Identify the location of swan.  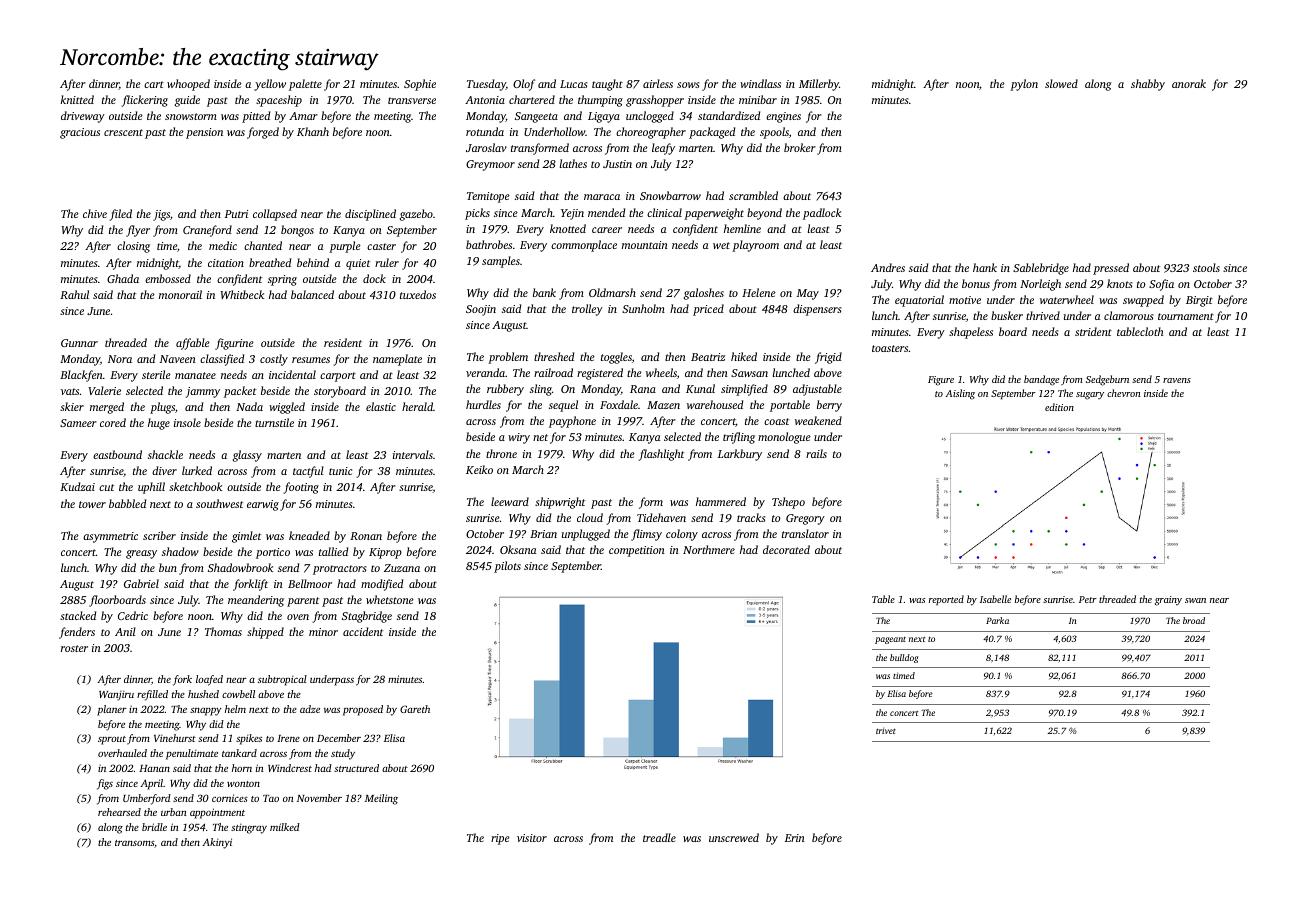
(1195, 600).
